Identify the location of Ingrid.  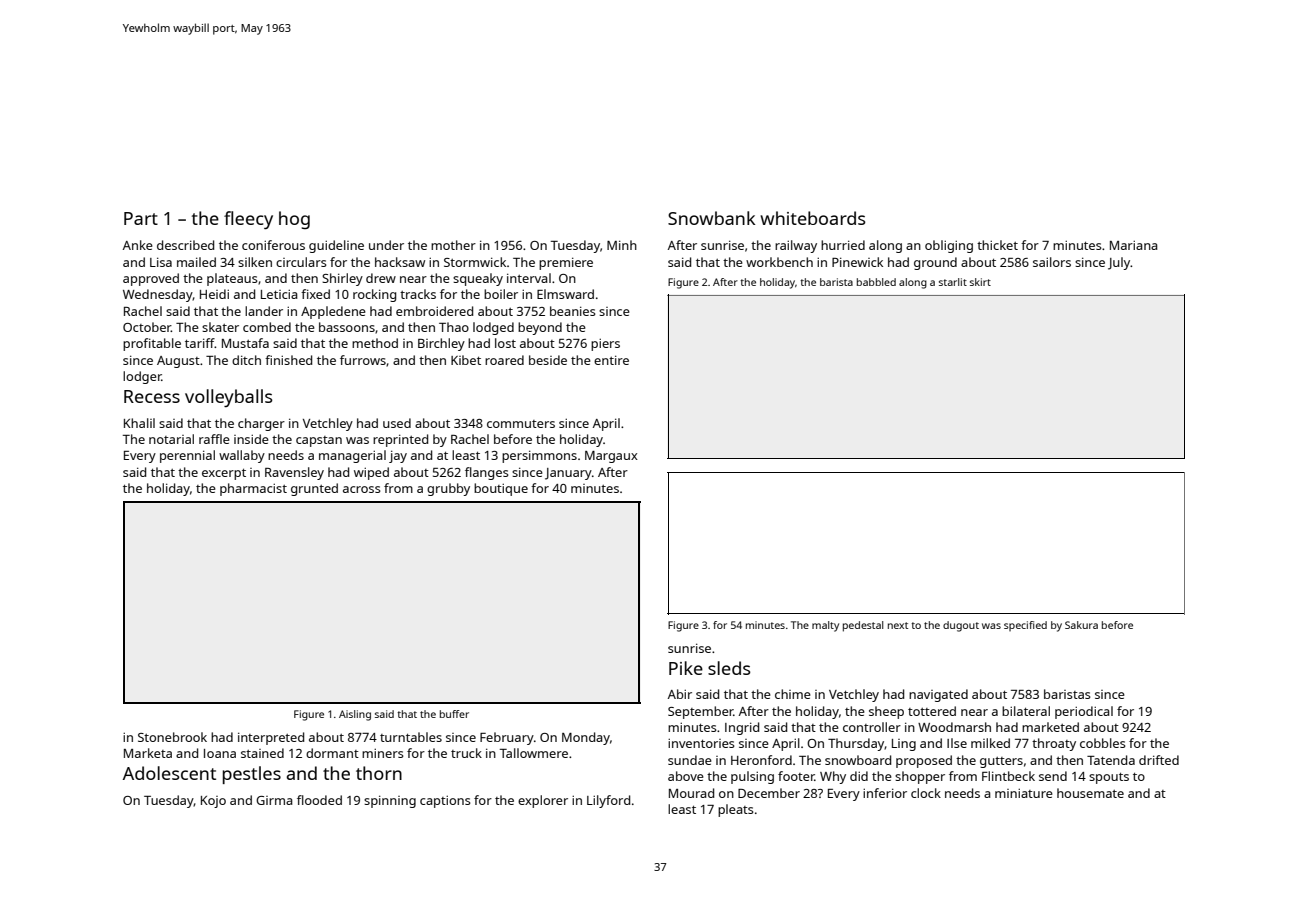
(742, 728).
